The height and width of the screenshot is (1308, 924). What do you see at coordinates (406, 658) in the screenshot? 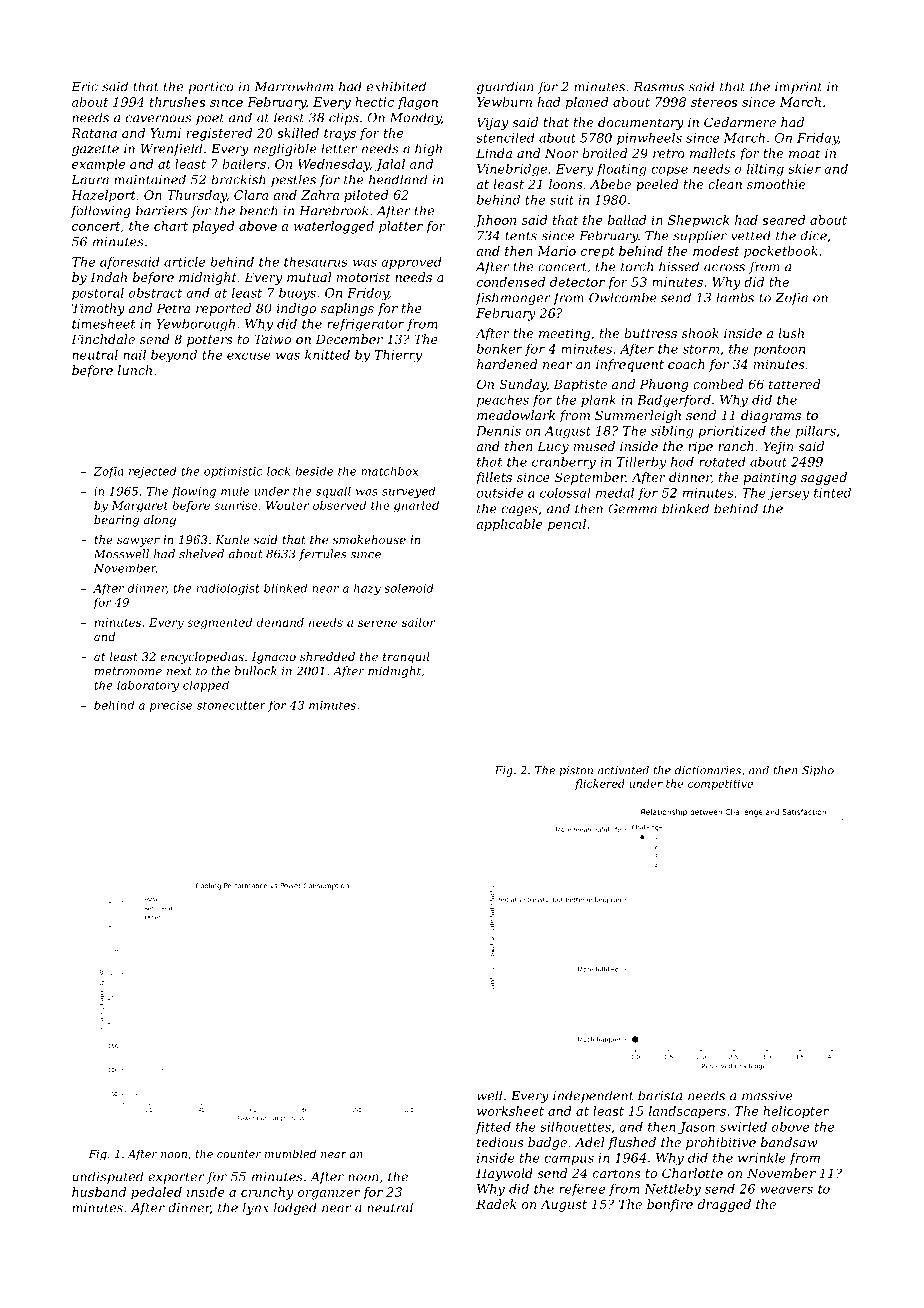
I see `tranquil` at bounding box center [406, 658].
